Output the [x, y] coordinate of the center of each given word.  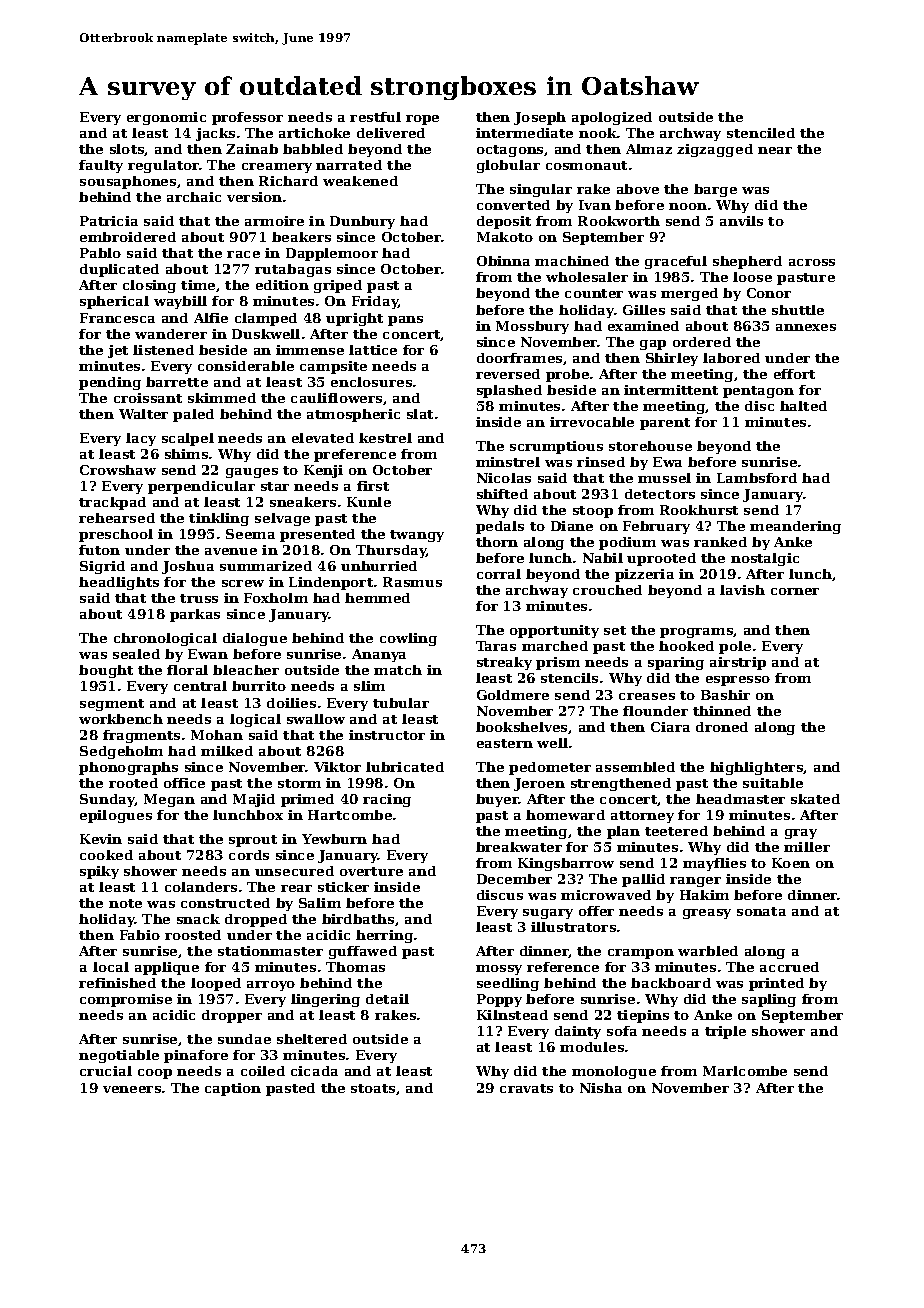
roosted [193, 935]
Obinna [503, 261]
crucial [106, 1071]
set [615, 630]
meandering [795, 527]
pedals [500, 527]
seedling [508, 984]
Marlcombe [745, 1071]
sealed [136, 654]
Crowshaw [118, 470]
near [775, 150]
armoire [274, 221]
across [812, 262]
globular [508, 166]
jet [118, 351]
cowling [408, 639]
